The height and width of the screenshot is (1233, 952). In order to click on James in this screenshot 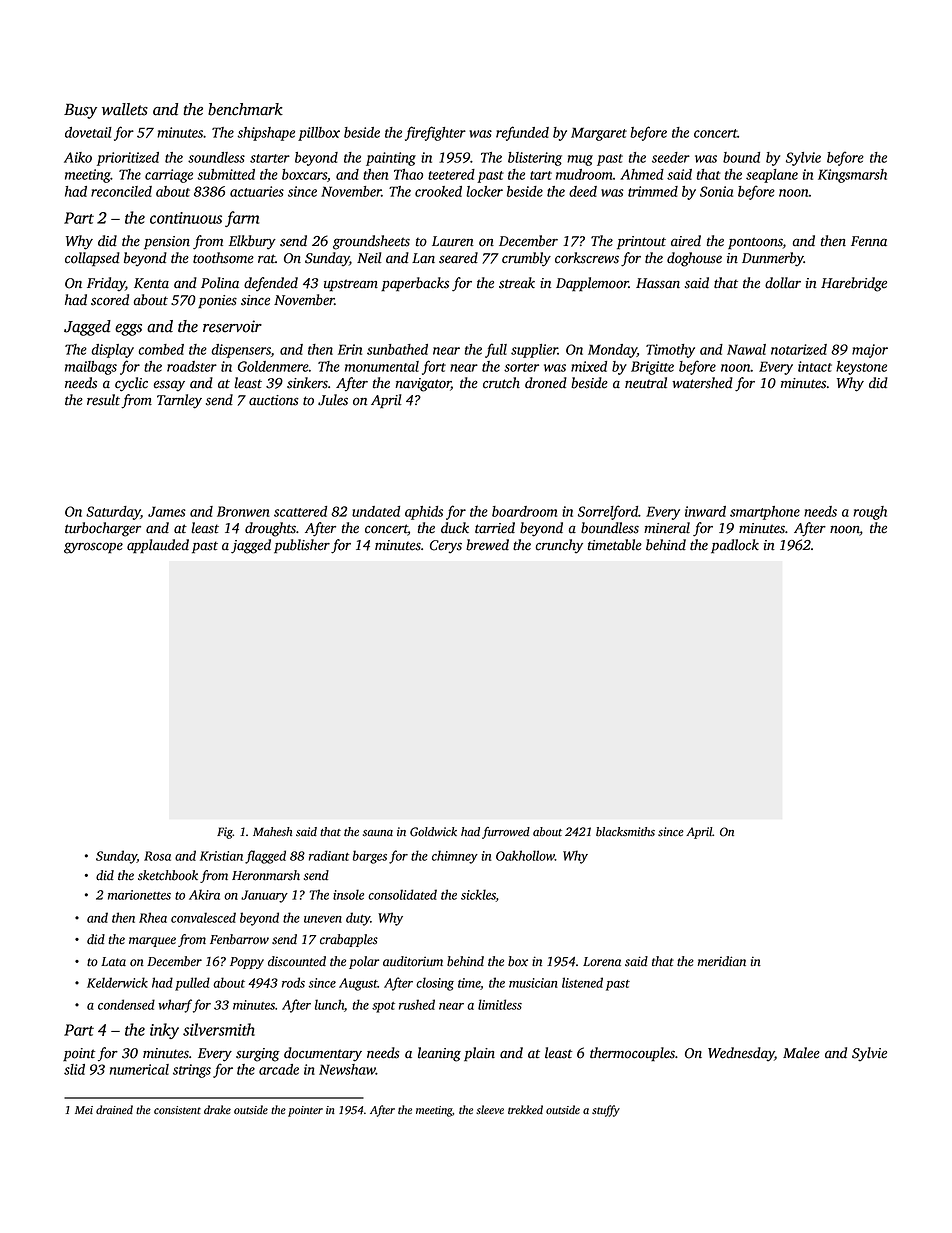, I will do `click(167, 511)`.
